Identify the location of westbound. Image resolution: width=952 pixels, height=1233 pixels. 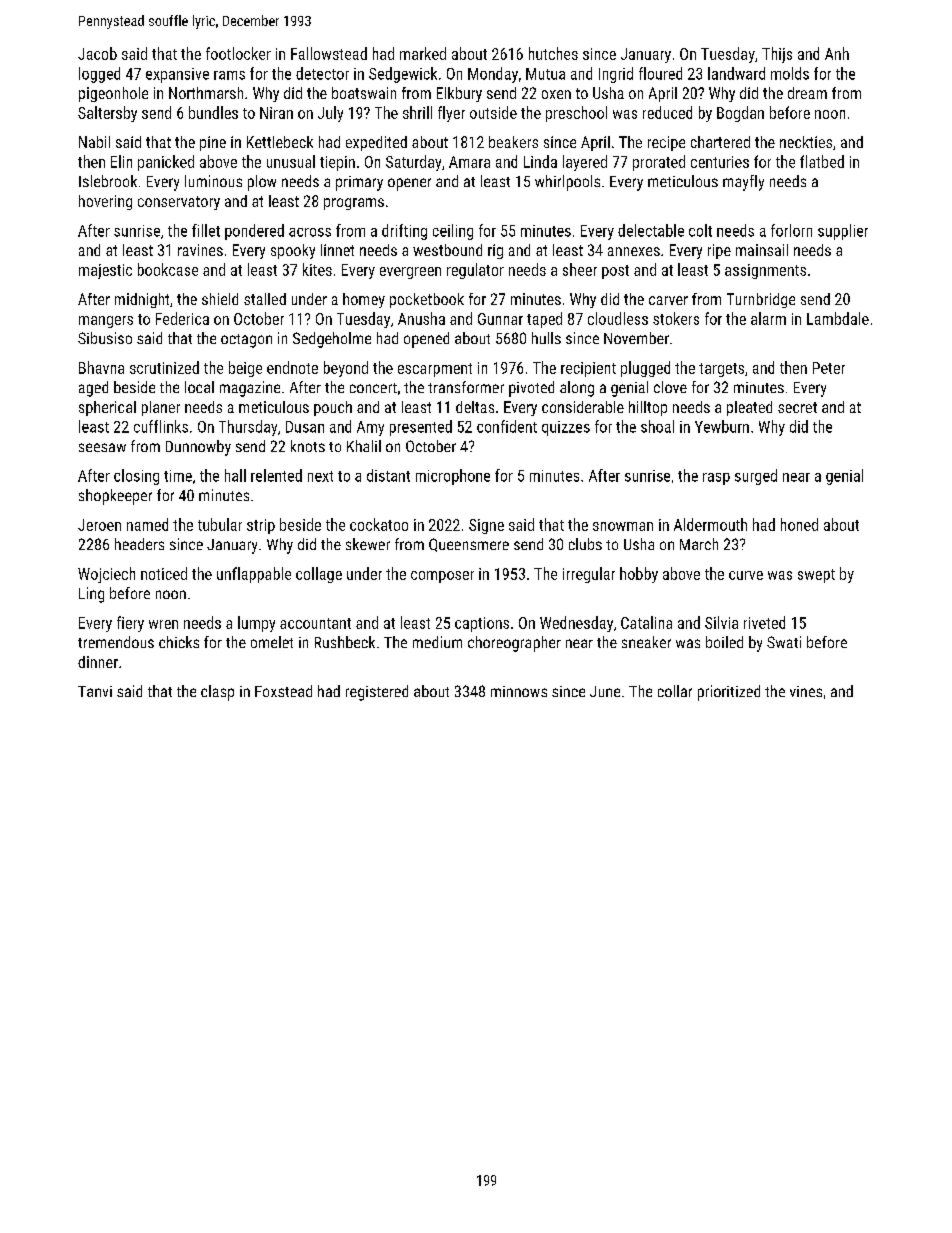
(447, 250).
